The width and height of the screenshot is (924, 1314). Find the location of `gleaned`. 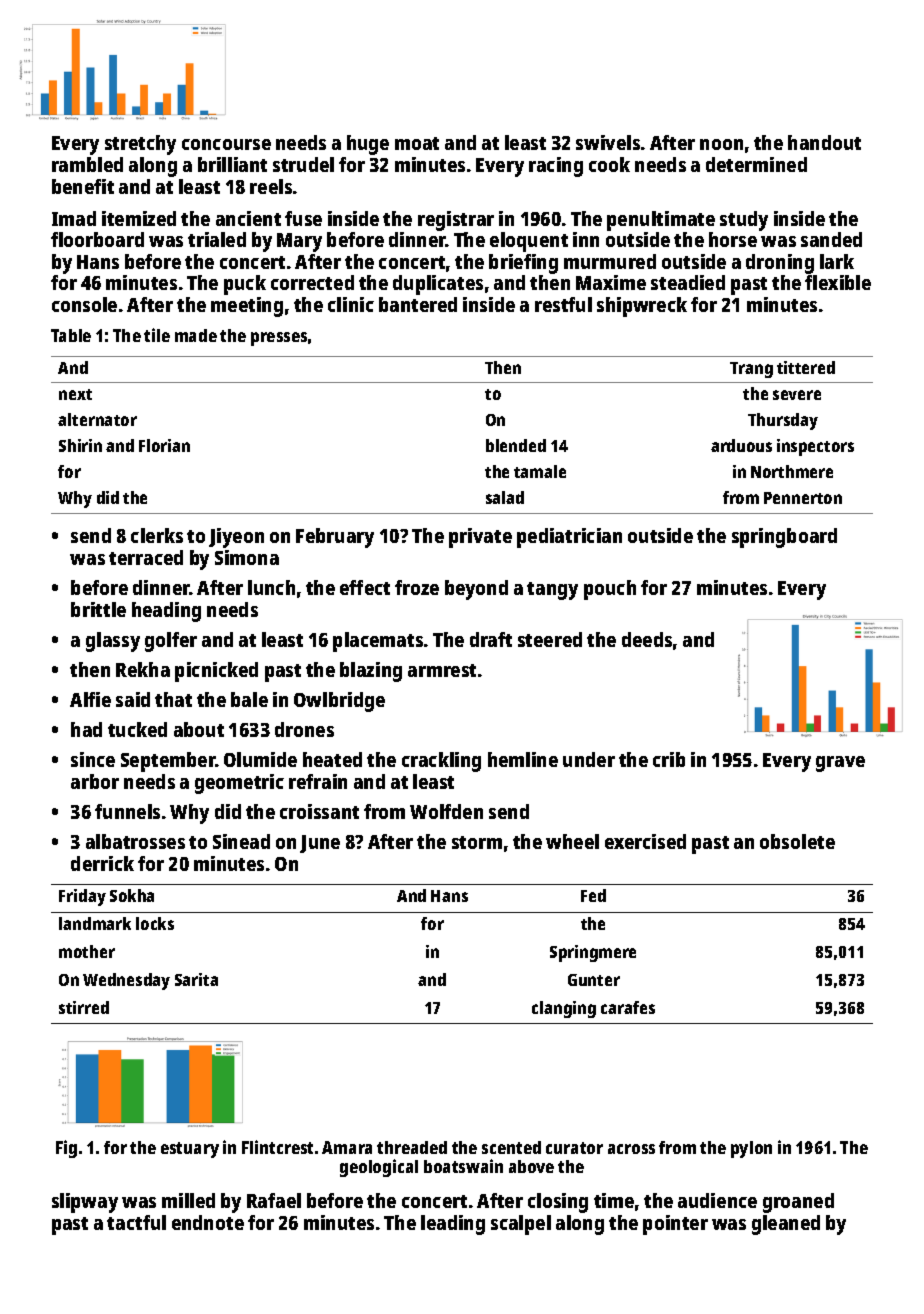

gleaned is located at coordinates (786, 1225).
